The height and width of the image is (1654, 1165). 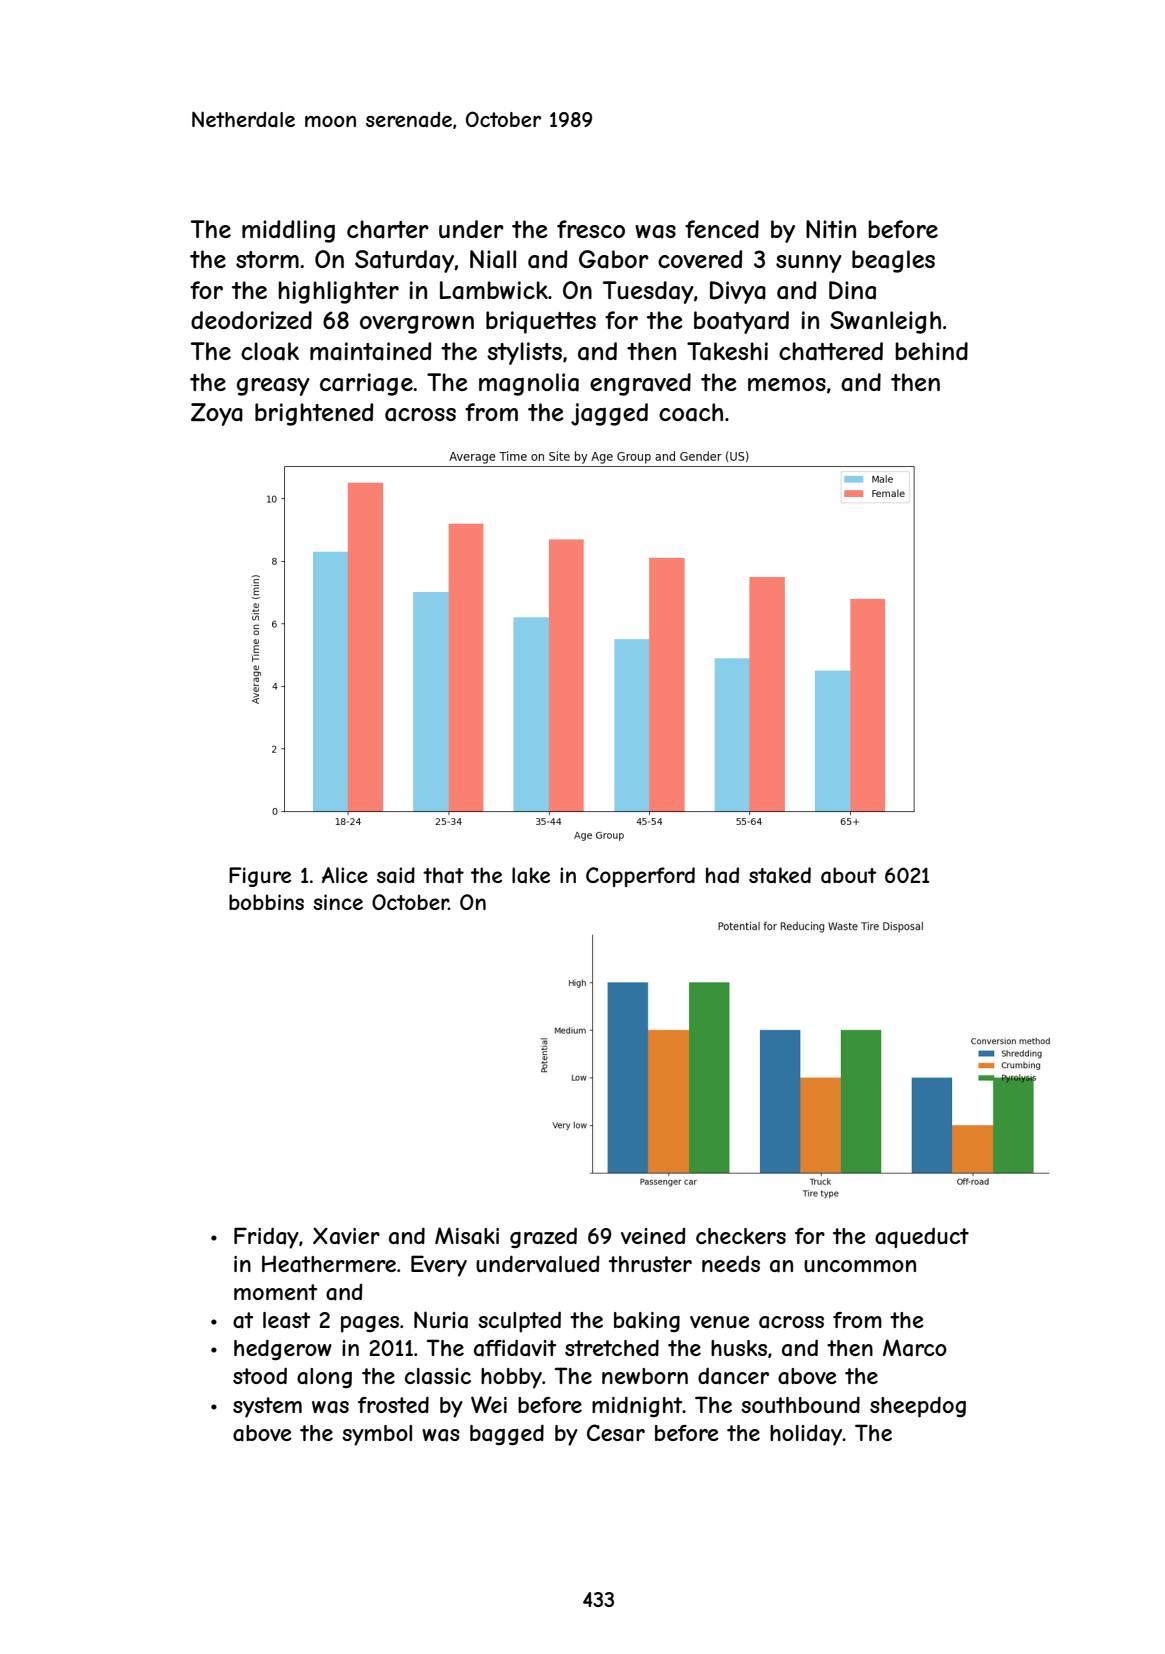 What do you see at coordinates (848, 875) in the image?
I see `about` at bounding box center [848, 875].
